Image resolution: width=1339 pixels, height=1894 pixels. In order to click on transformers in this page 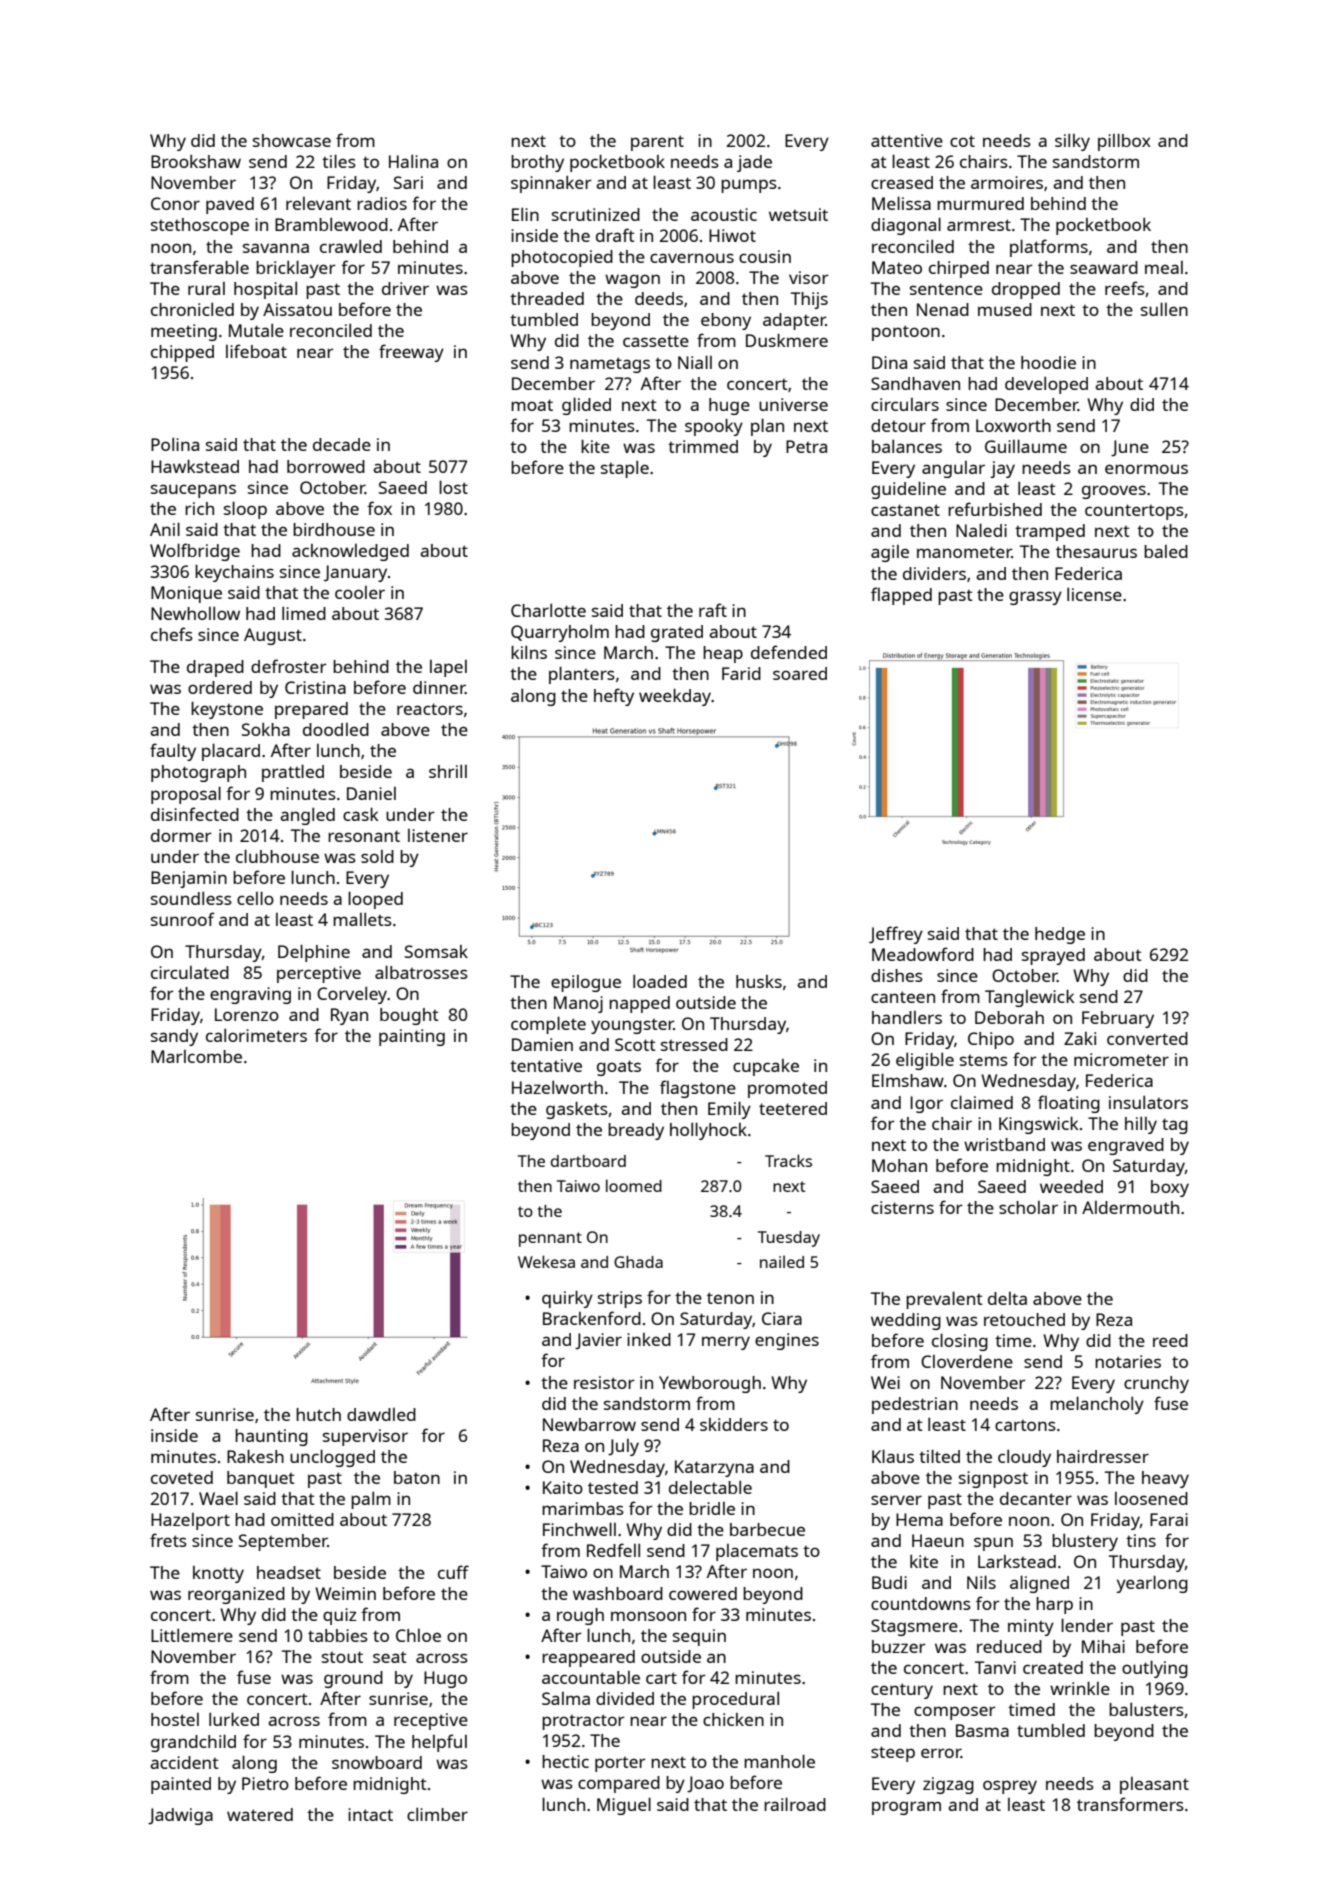, I will do `click(1130, 1804)`.
